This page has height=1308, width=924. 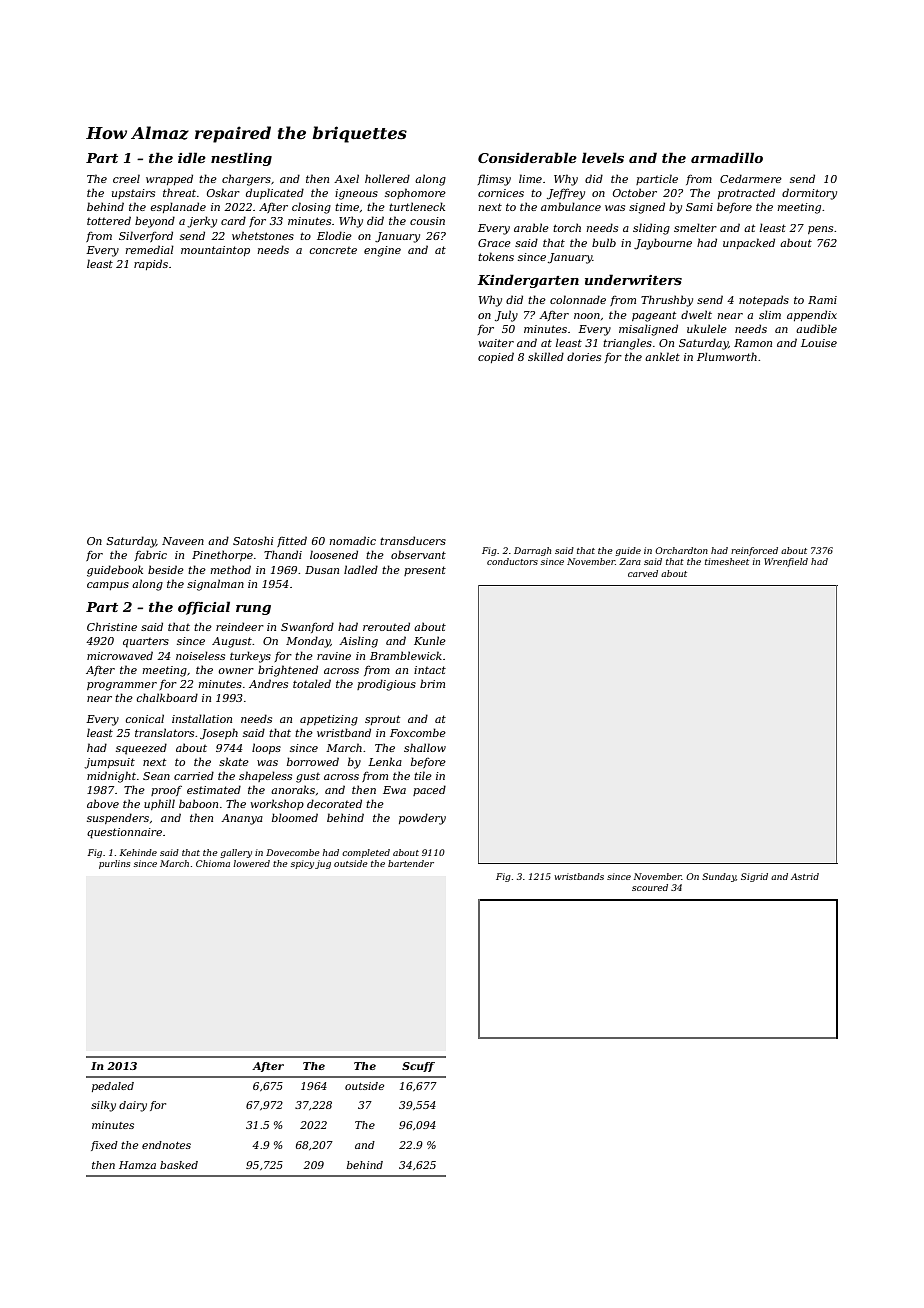 I want to click on sophomore, so click(x=415, y=193).
